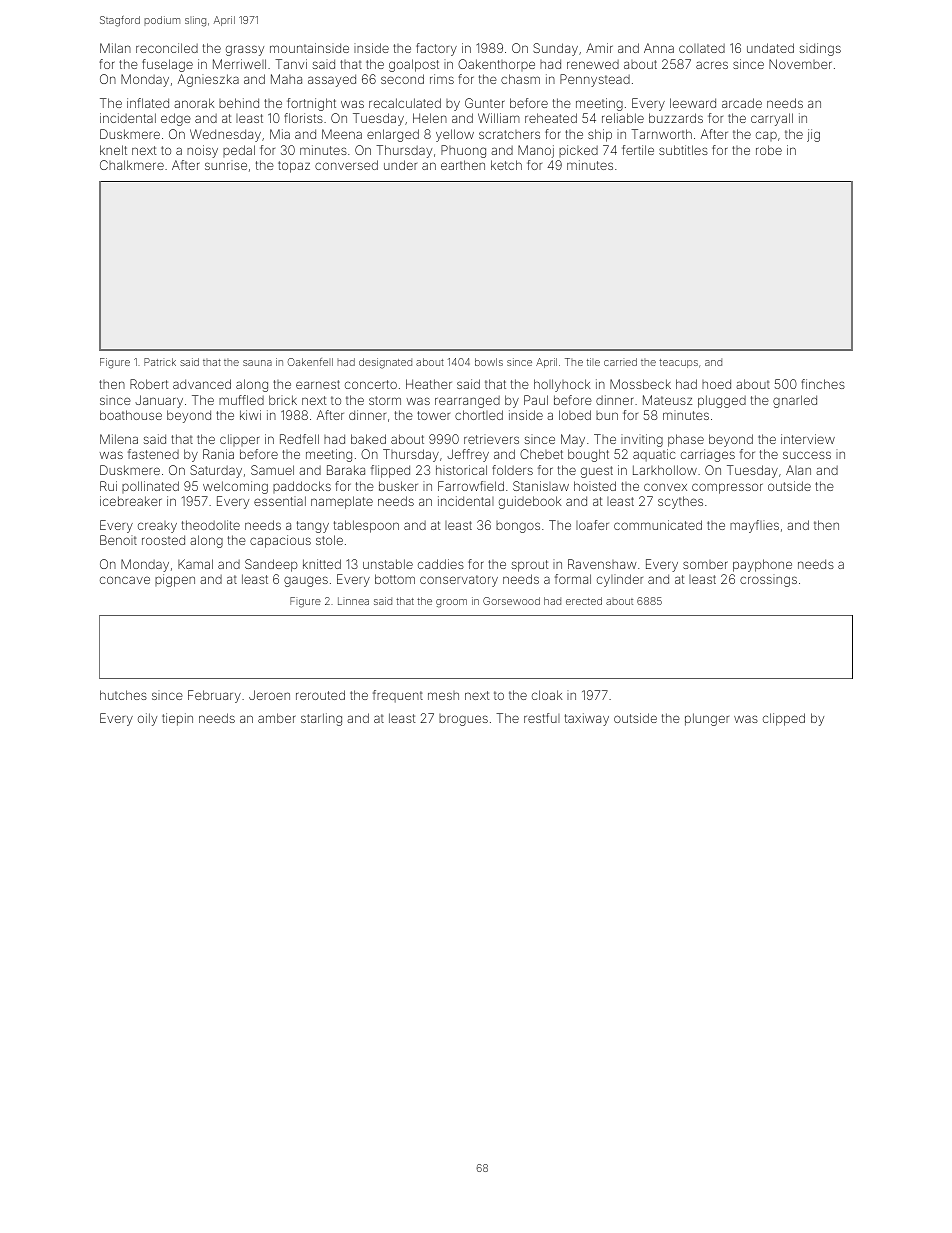  Describe the element at coordinates (436, 49) in the document. I see `factory` at that location.
